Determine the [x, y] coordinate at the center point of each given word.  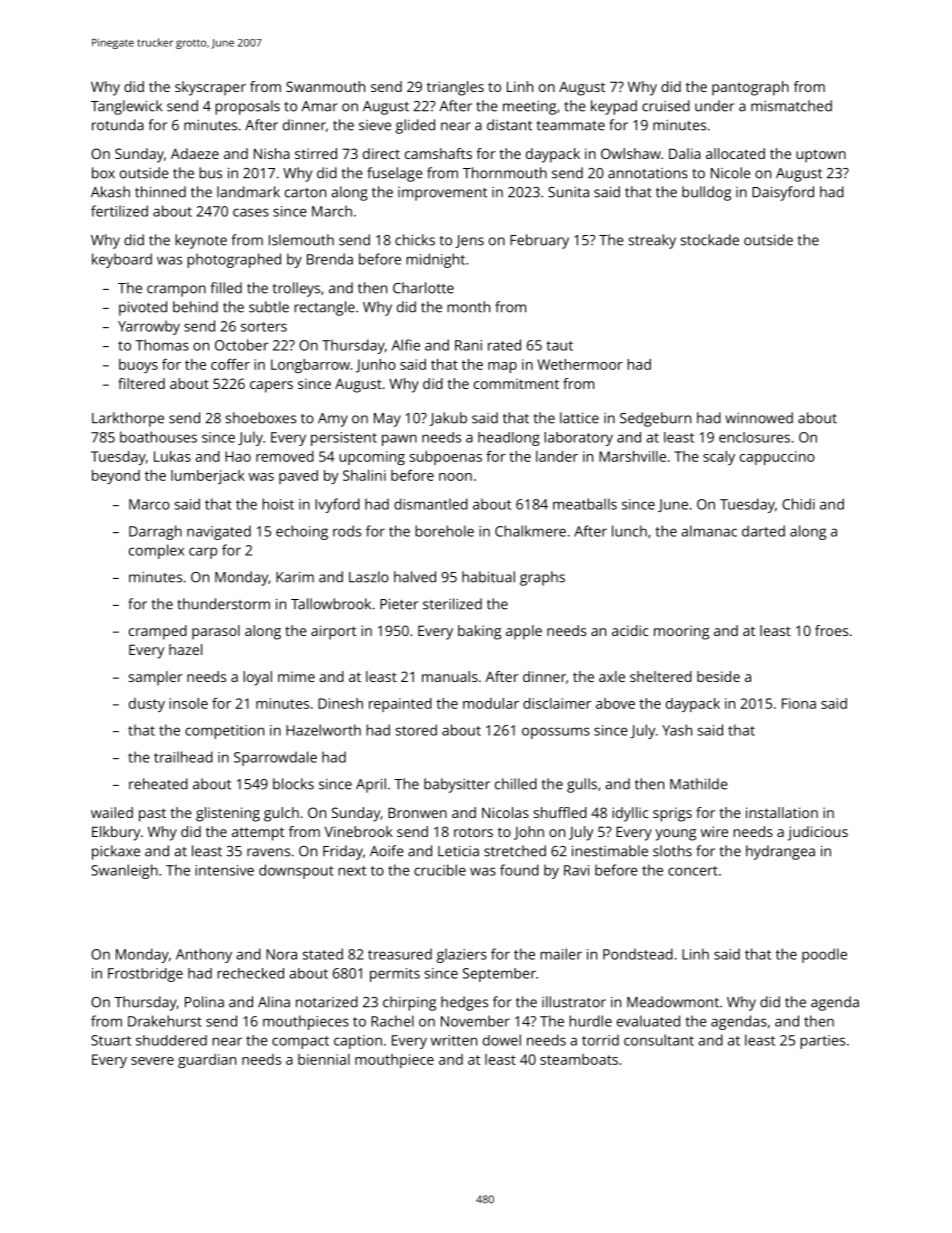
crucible [440, 870]
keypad [614, 107]
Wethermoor [580, 364]
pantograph [750, 88]
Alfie [406, 345]
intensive [224, 870]
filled [226, 288]
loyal [257, 678]
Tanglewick [126, 107]
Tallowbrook [331, 604]
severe [152, 1061]
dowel [502, 1040]
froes [831, 630]
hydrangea [780, 852]
